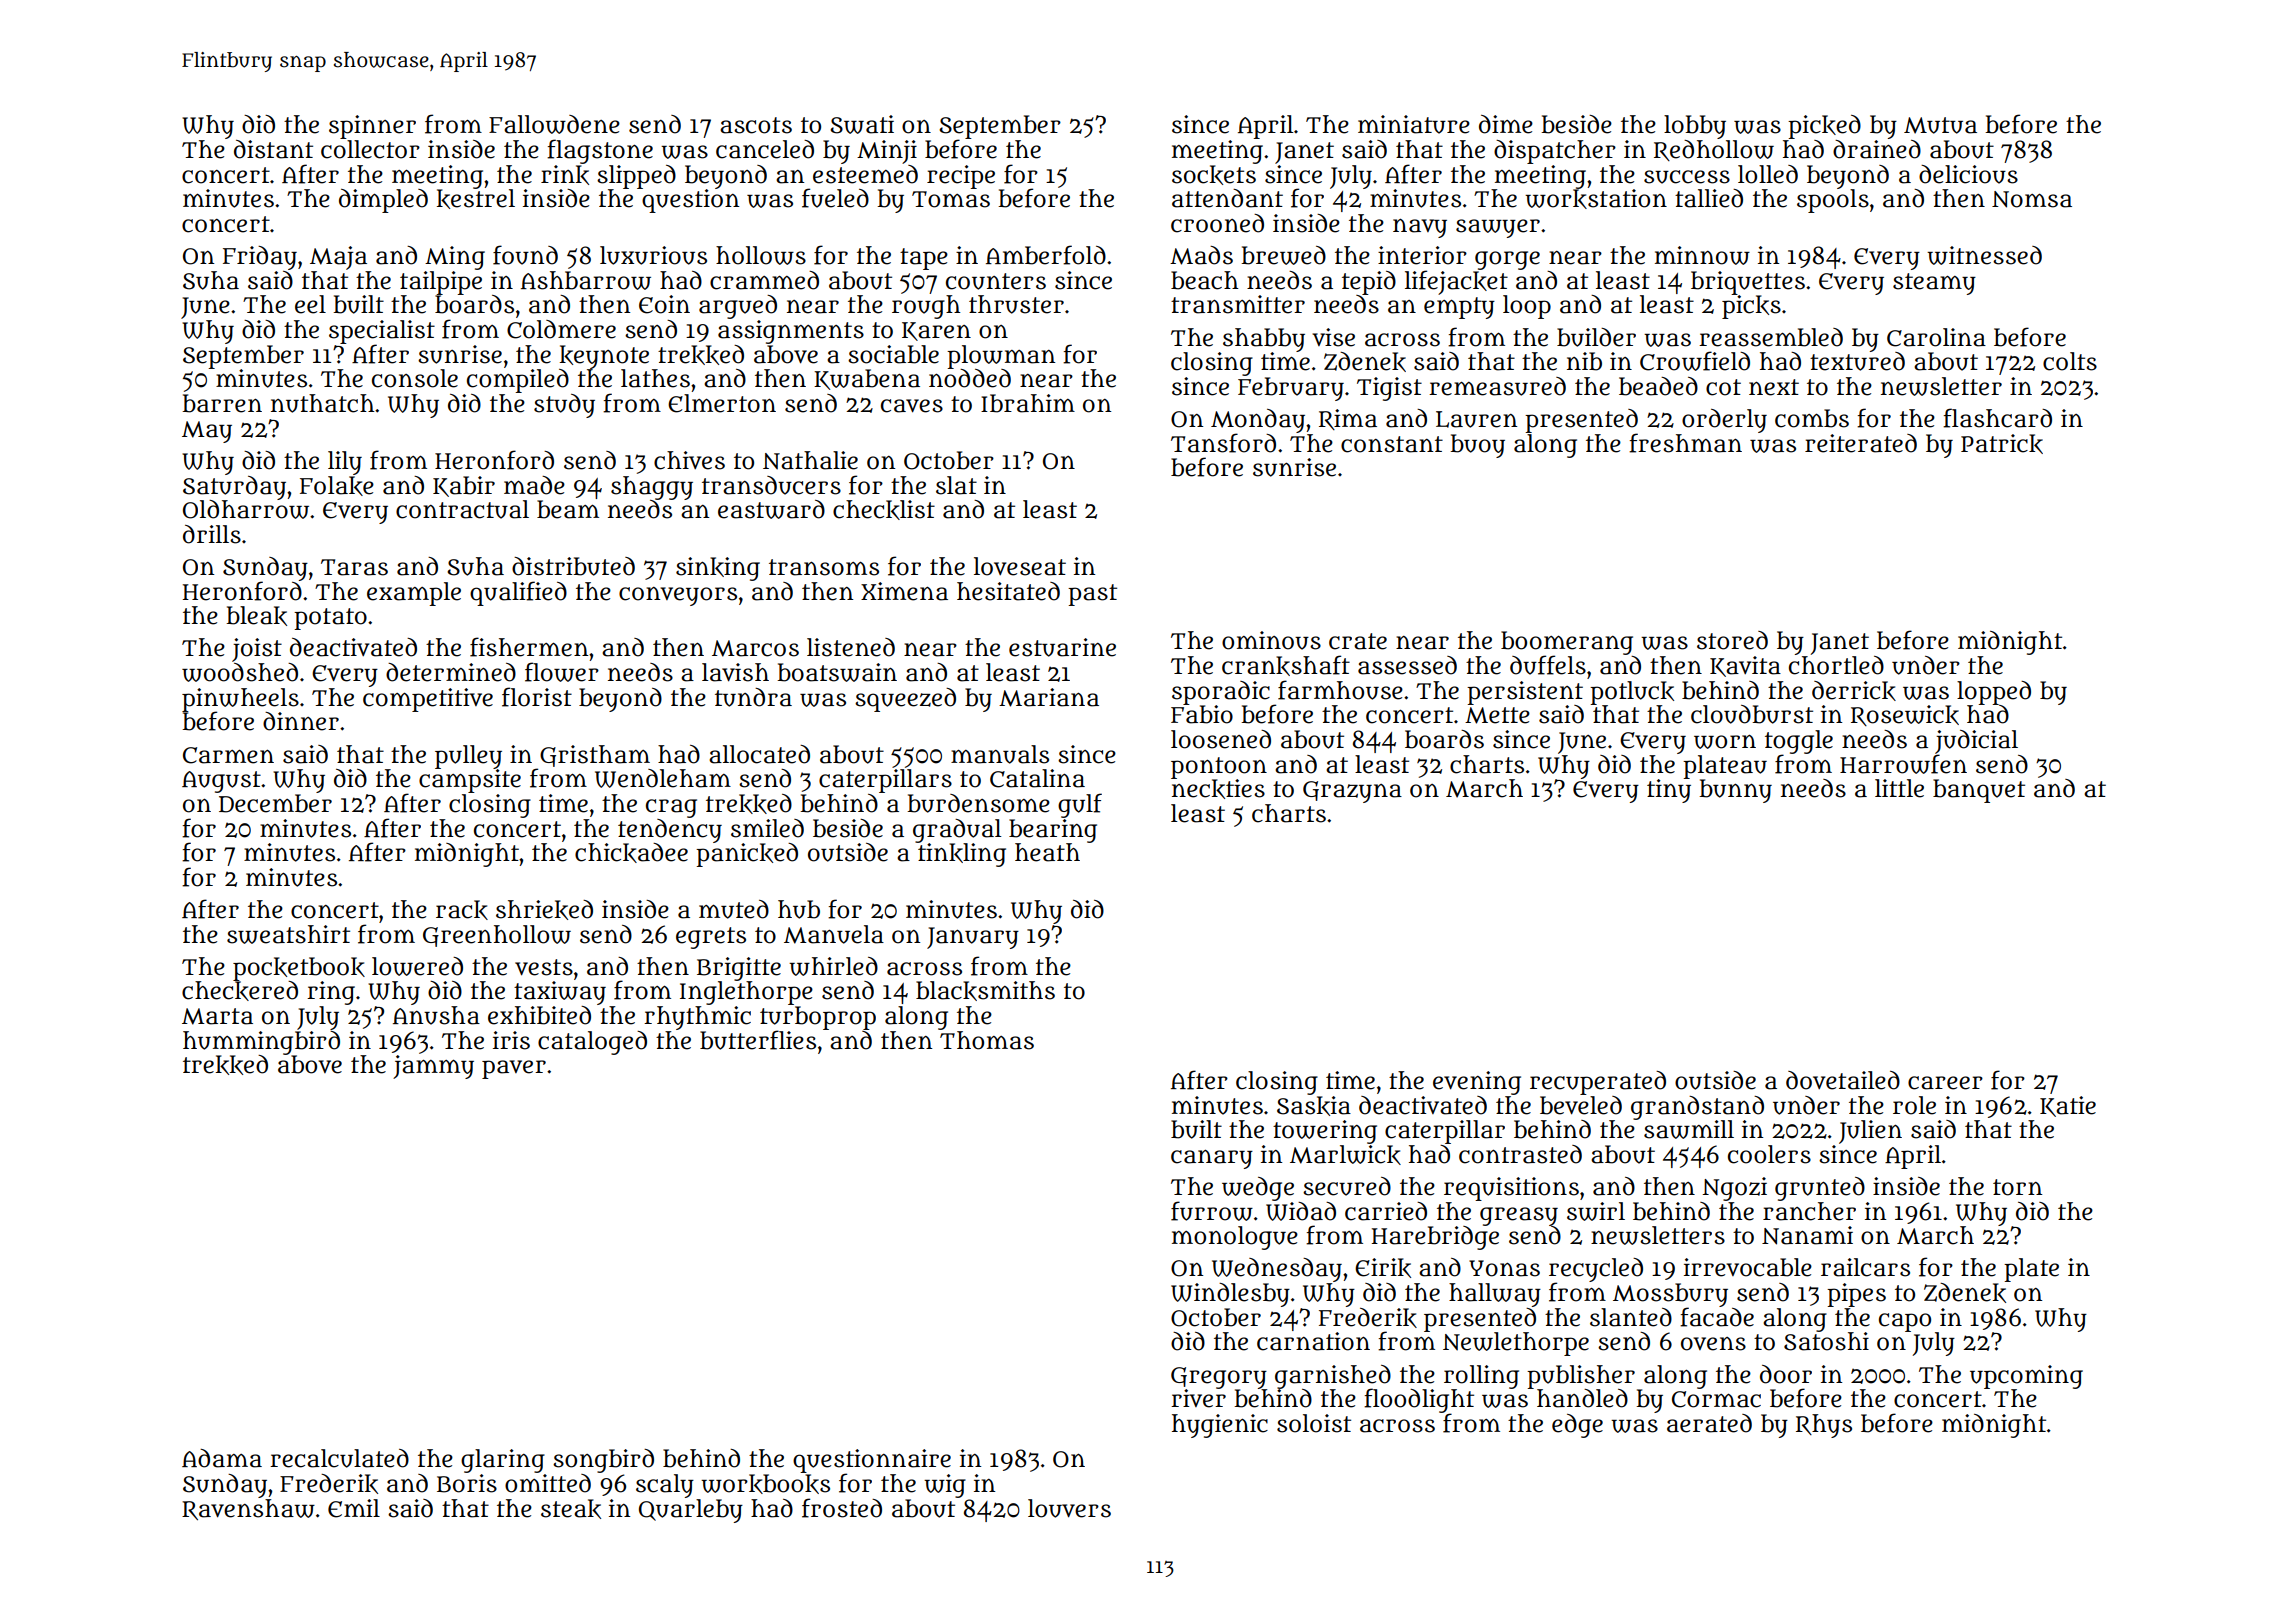 This document has width=2292, height=1620. What do you see at coordinates (1861, 443) in the document?
I see `reiterated` at bounding box center [1861, 443].
